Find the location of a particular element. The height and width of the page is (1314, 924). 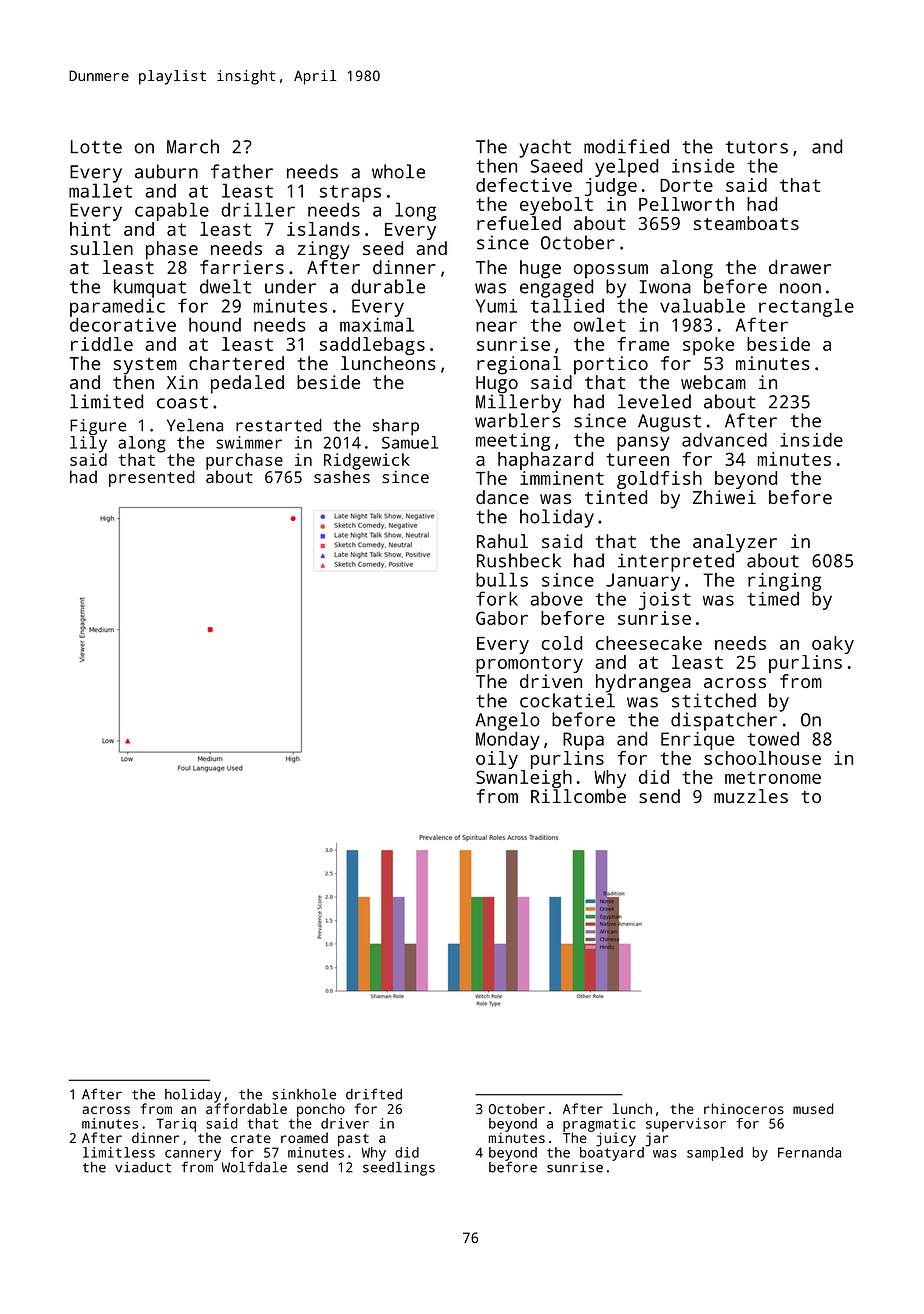

advanced is located at coordinates (724, 439).
